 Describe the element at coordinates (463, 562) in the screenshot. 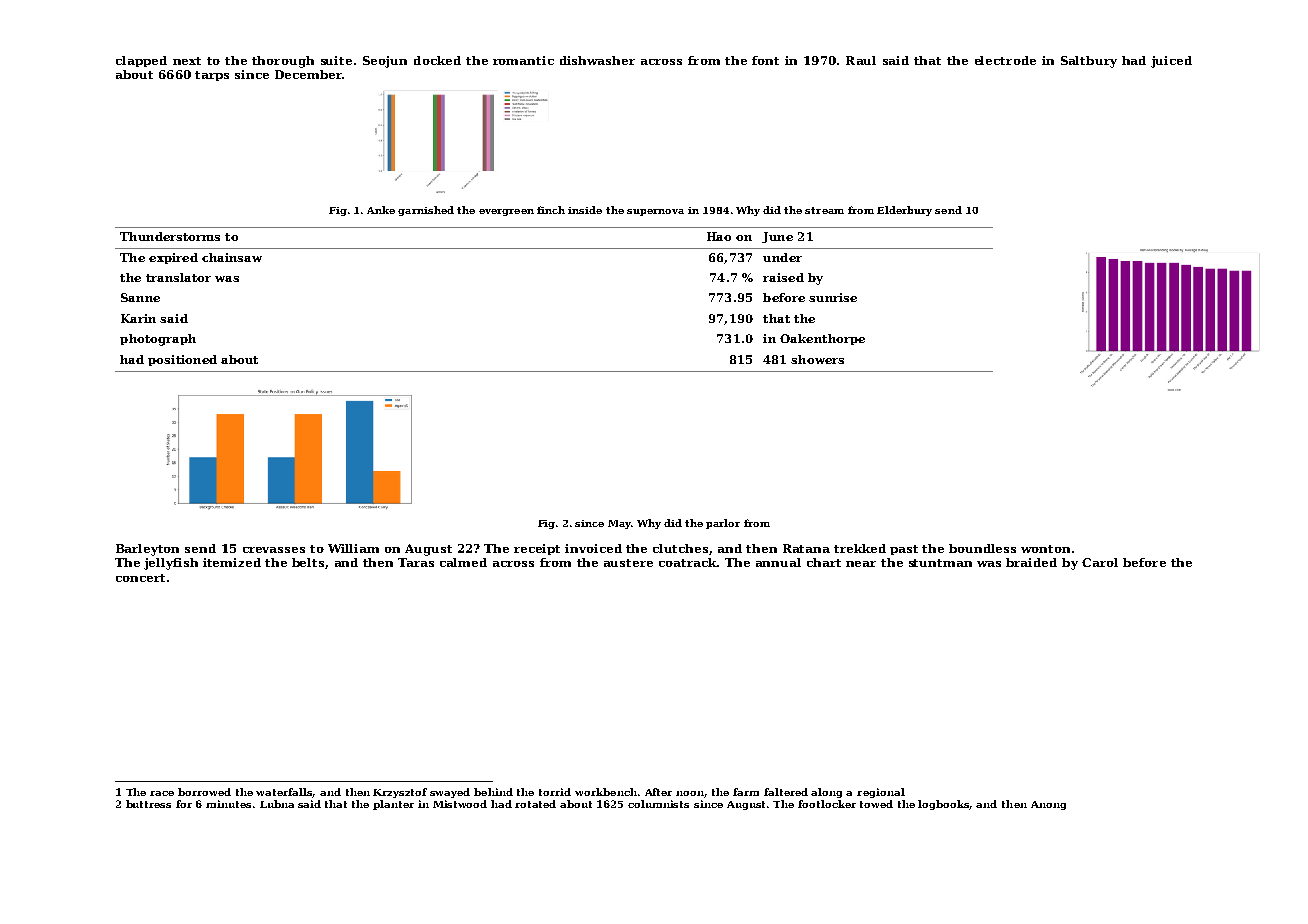

I see `calmed` at that location.
